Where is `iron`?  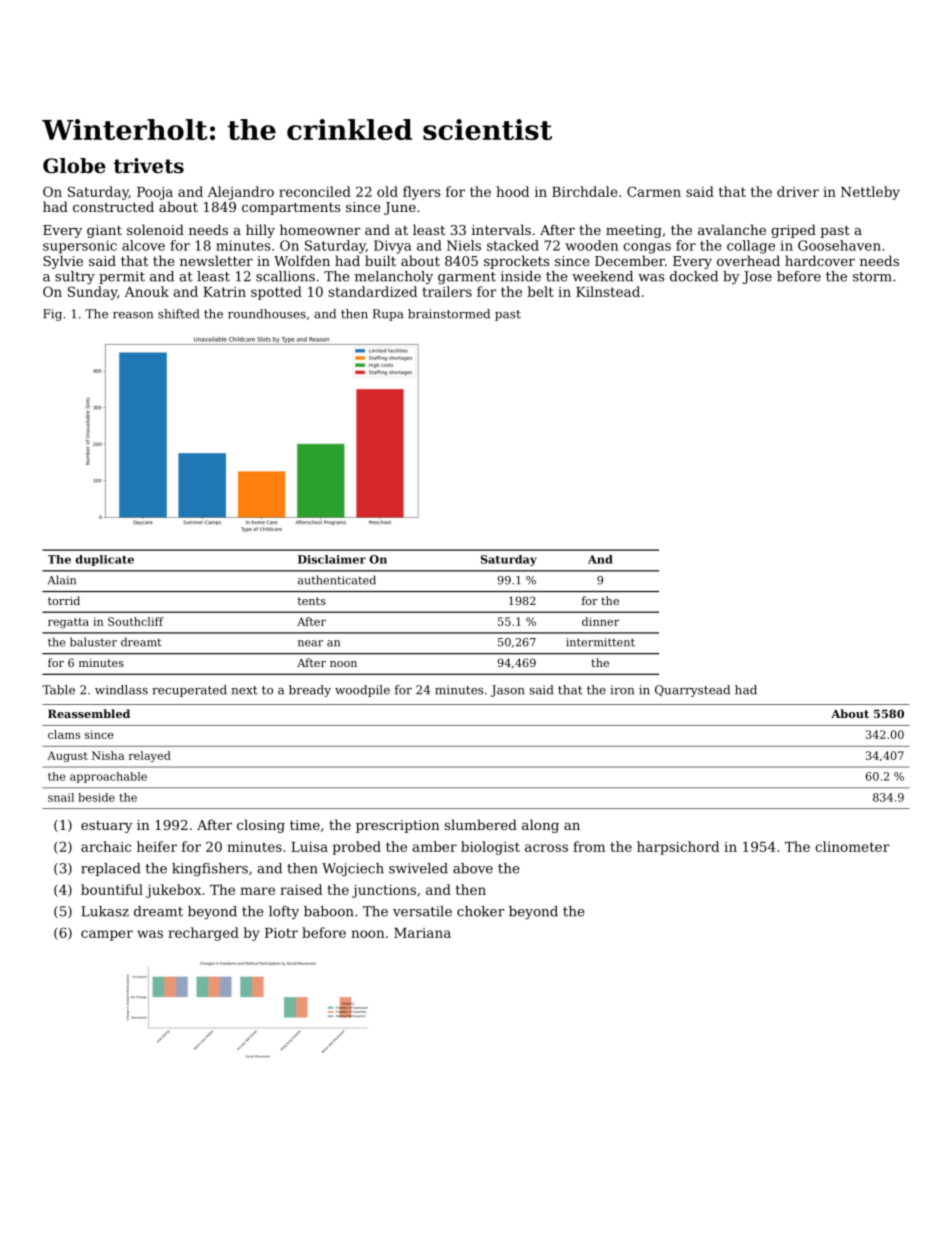
iron is located at coordinates (622, 690).
